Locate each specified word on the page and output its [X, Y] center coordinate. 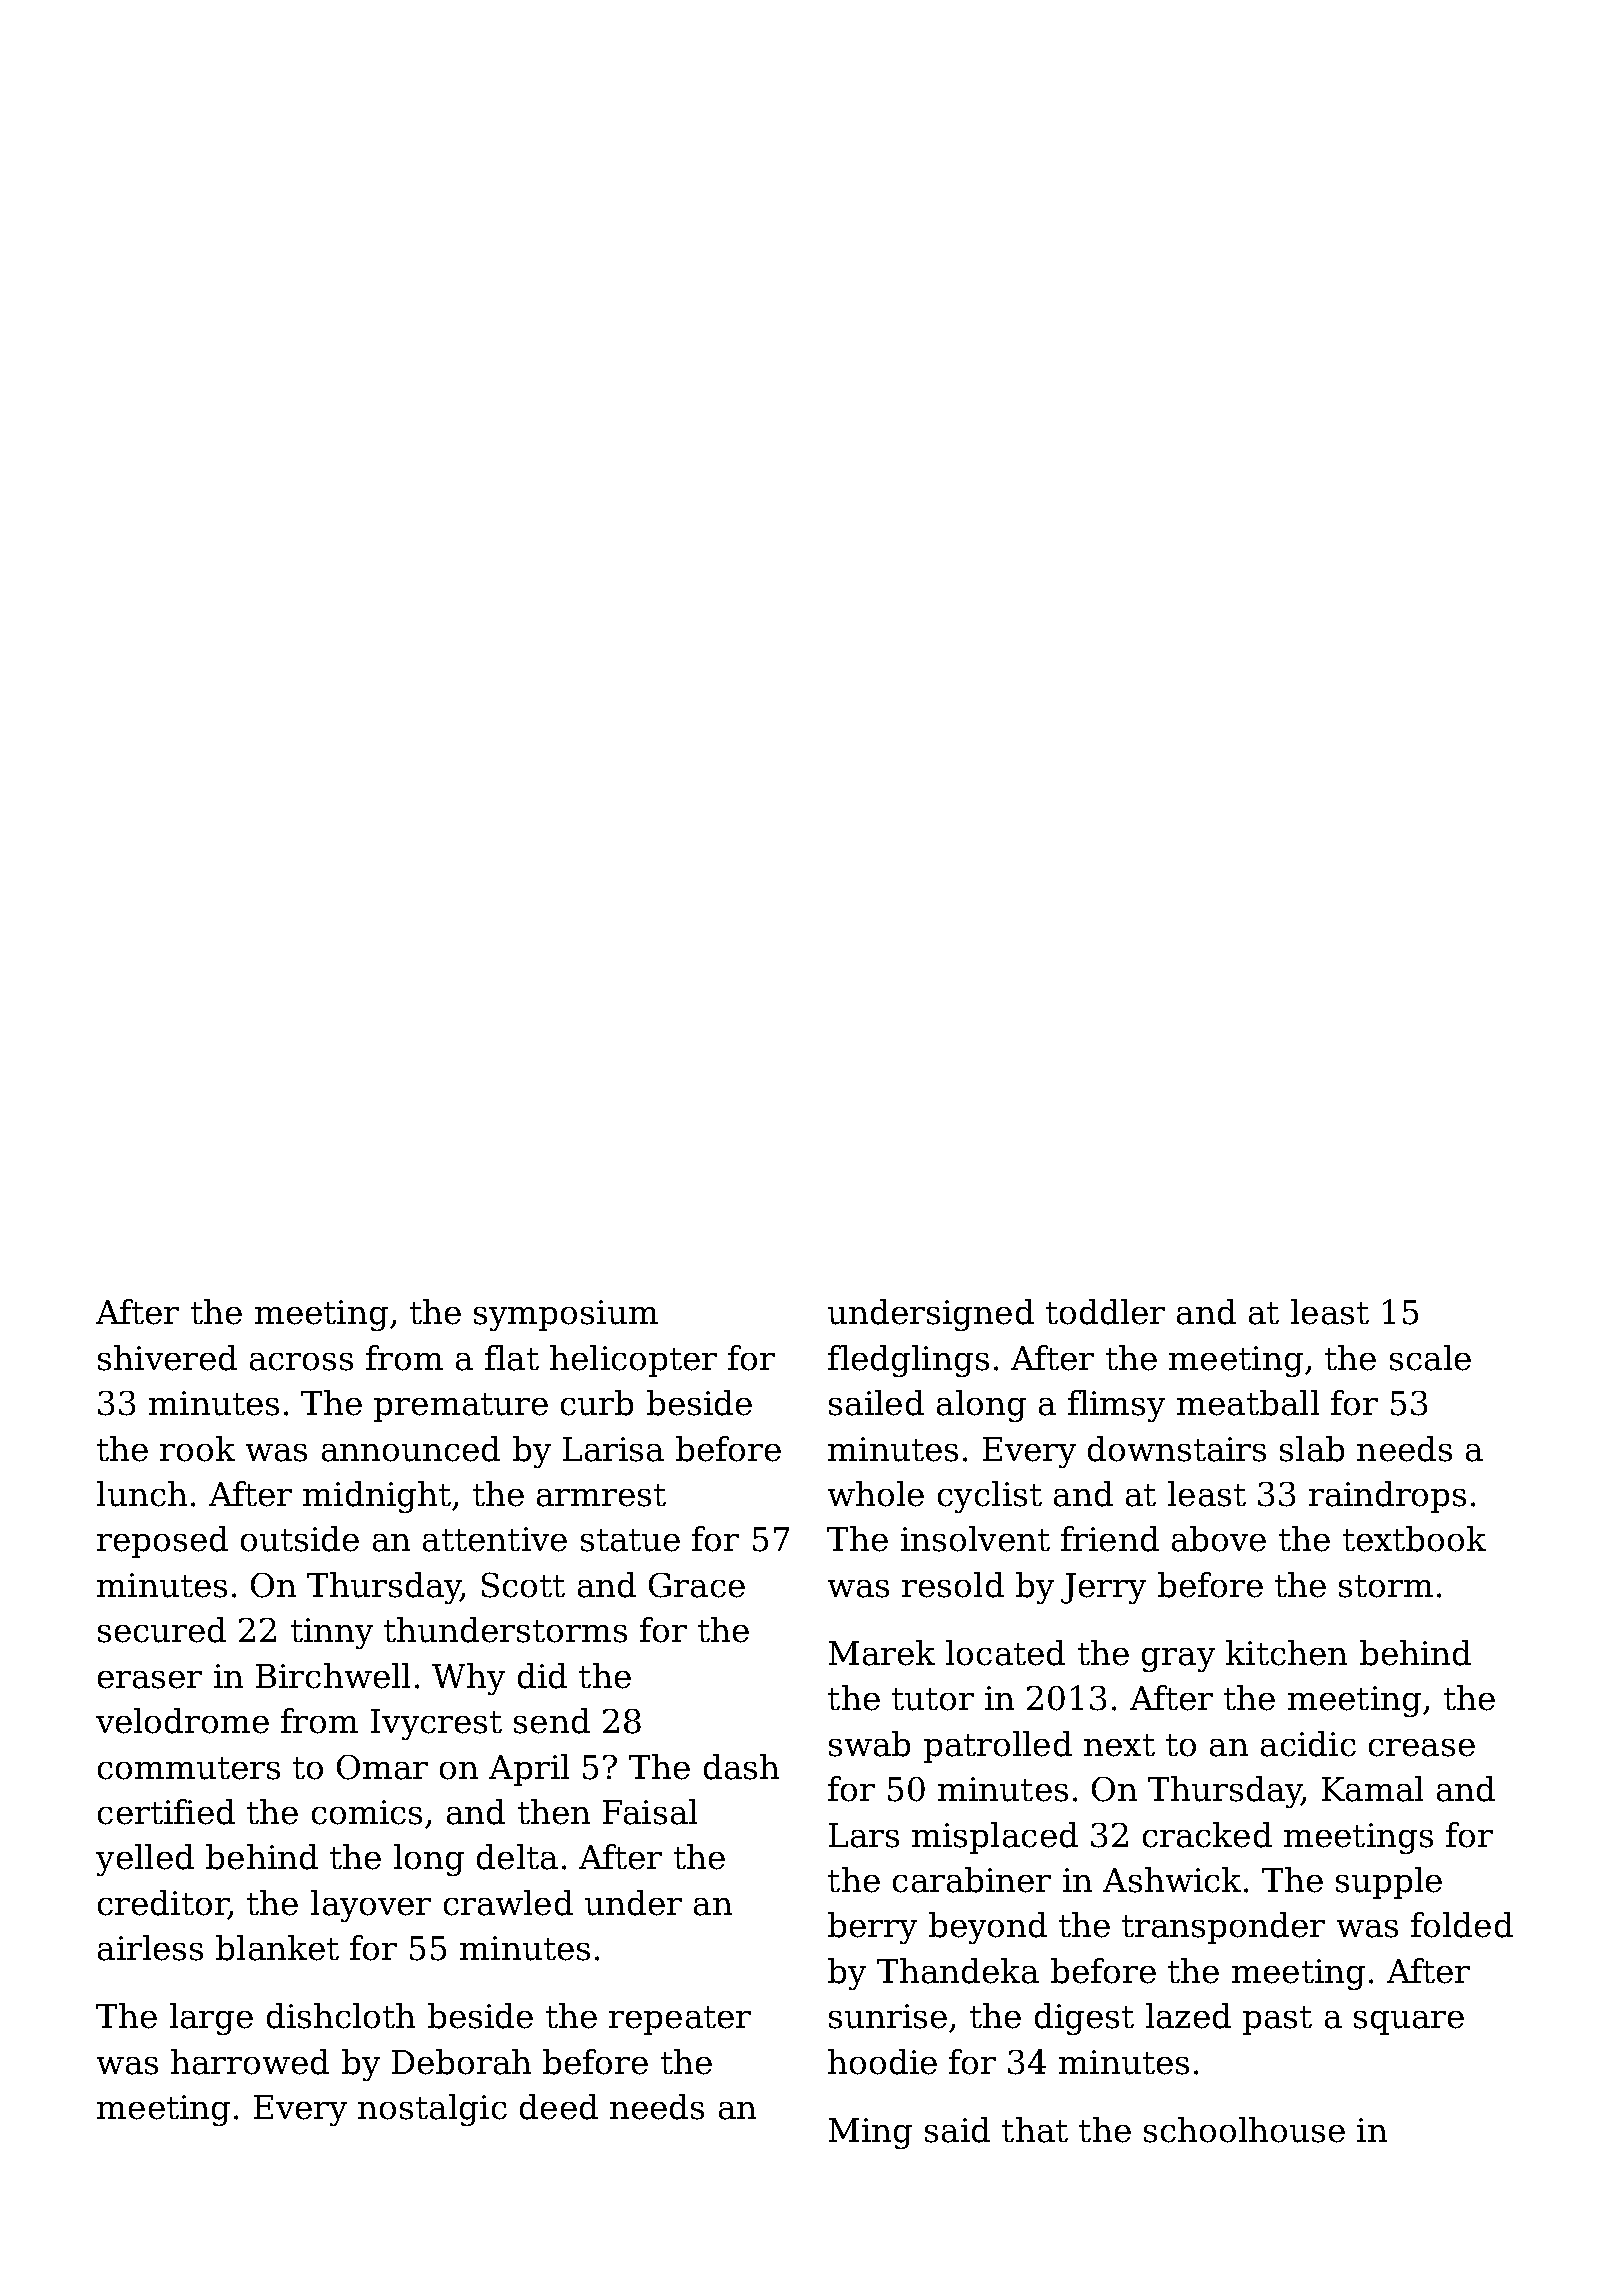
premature [461, 1407]
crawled [508, 1903]
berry [872, 1928]
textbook [1414, 1539]
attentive [495, 1539]
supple [1389, 1883]
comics [367, 1812]
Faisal [650, 1812]
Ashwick [1172, 1880]
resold [953, 1585]
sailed [876, 1403]
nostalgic [432, 2110]
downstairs [1177, 1449]
